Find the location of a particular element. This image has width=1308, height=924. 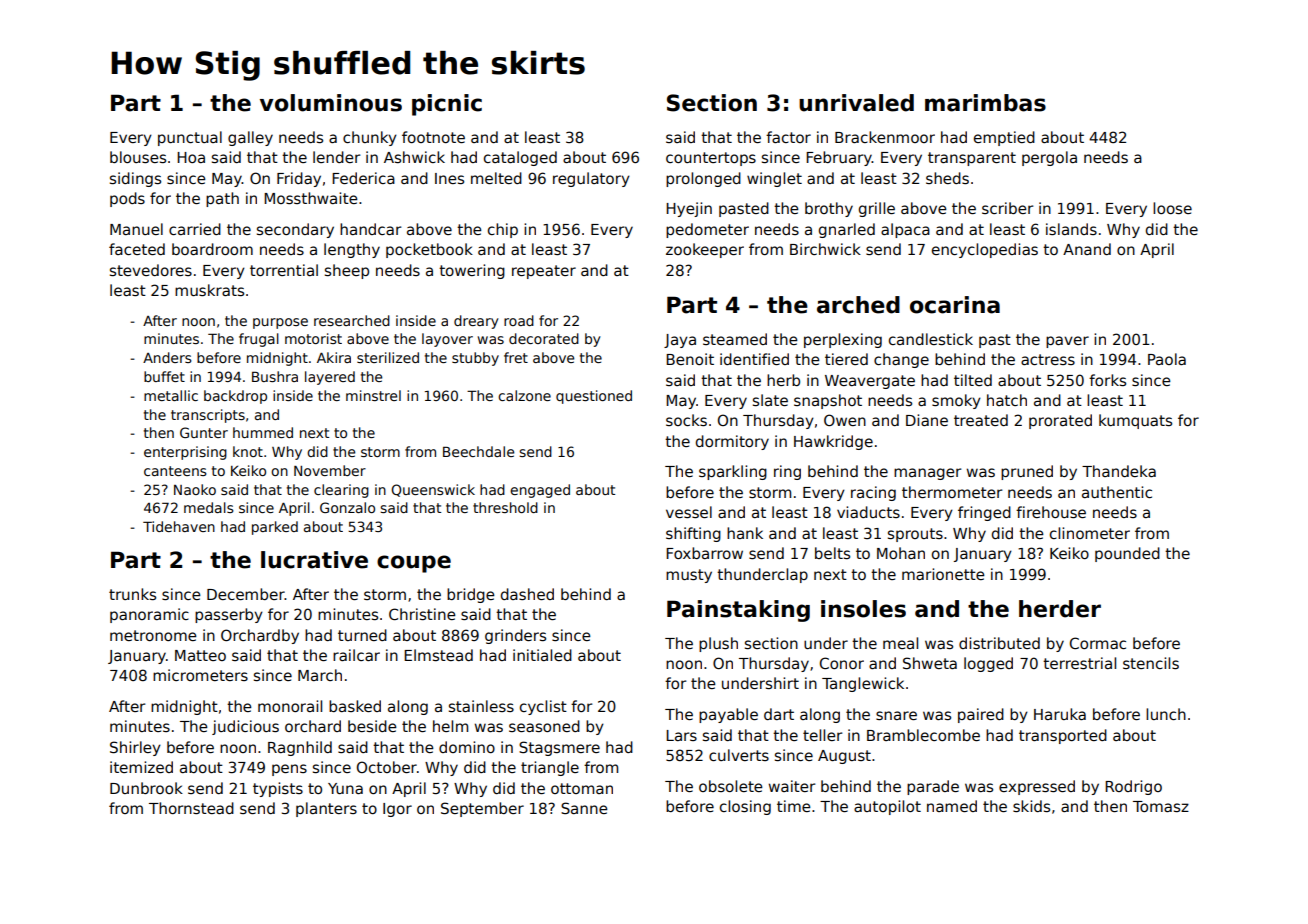

stevedores is located at coordinates (151, 270).
